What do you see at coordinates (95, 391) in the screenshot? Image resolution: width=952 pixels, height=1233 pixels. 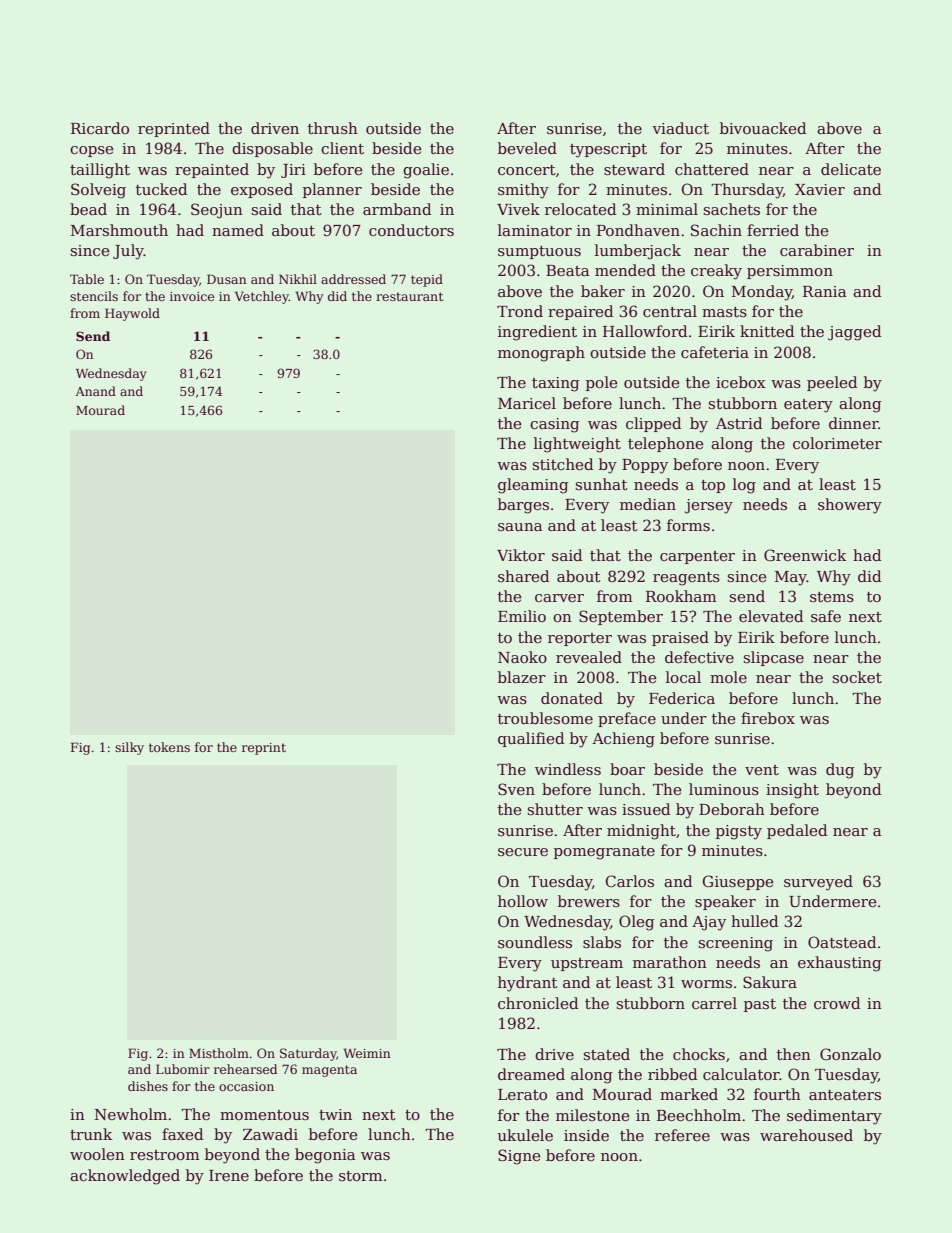 I see `Anand` at bounding box center [95, 391].
